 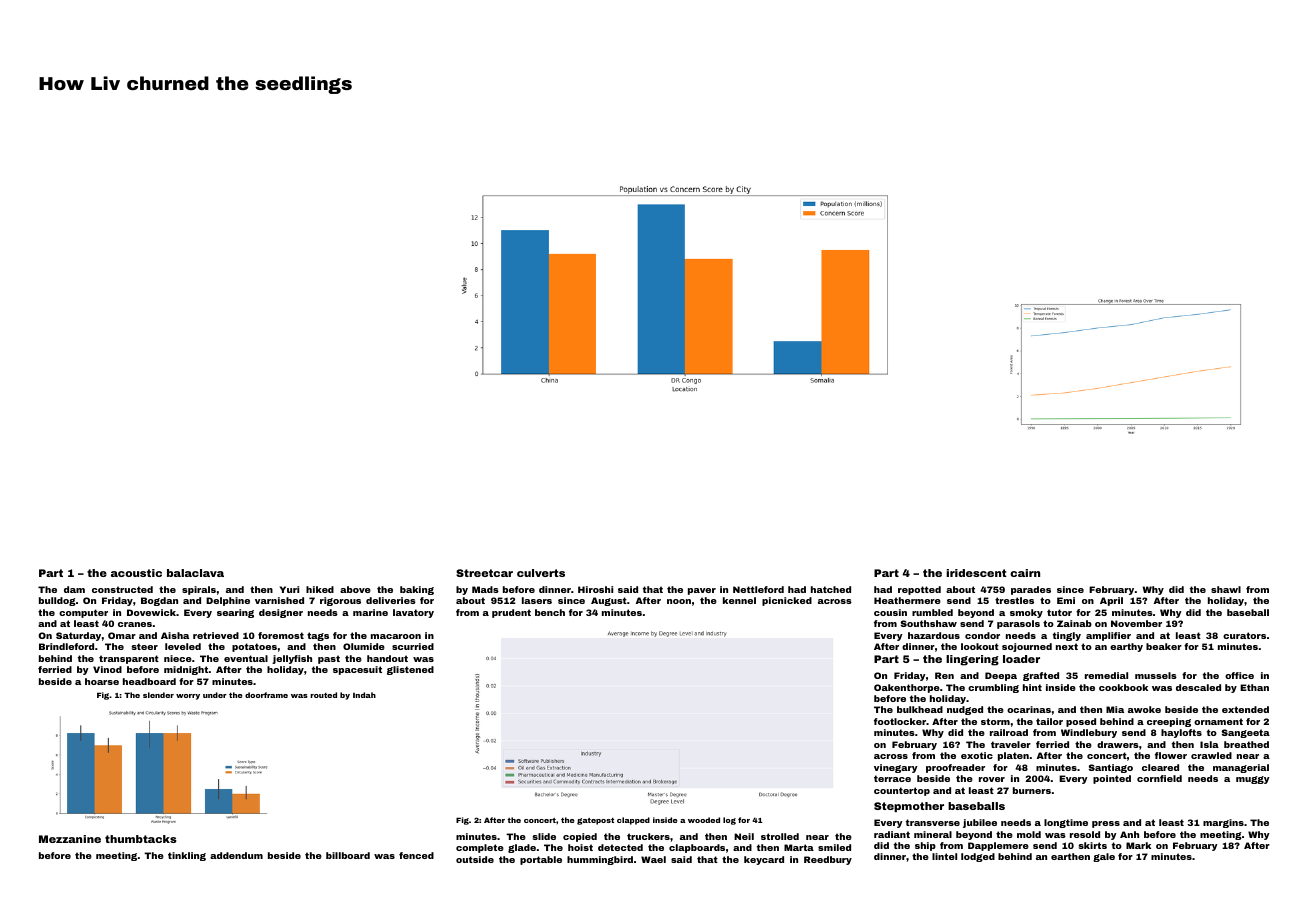 What do you see at coordinates (228, 601) in the screenshot?
I see `Delphine` at bounding box center [228, 601].
